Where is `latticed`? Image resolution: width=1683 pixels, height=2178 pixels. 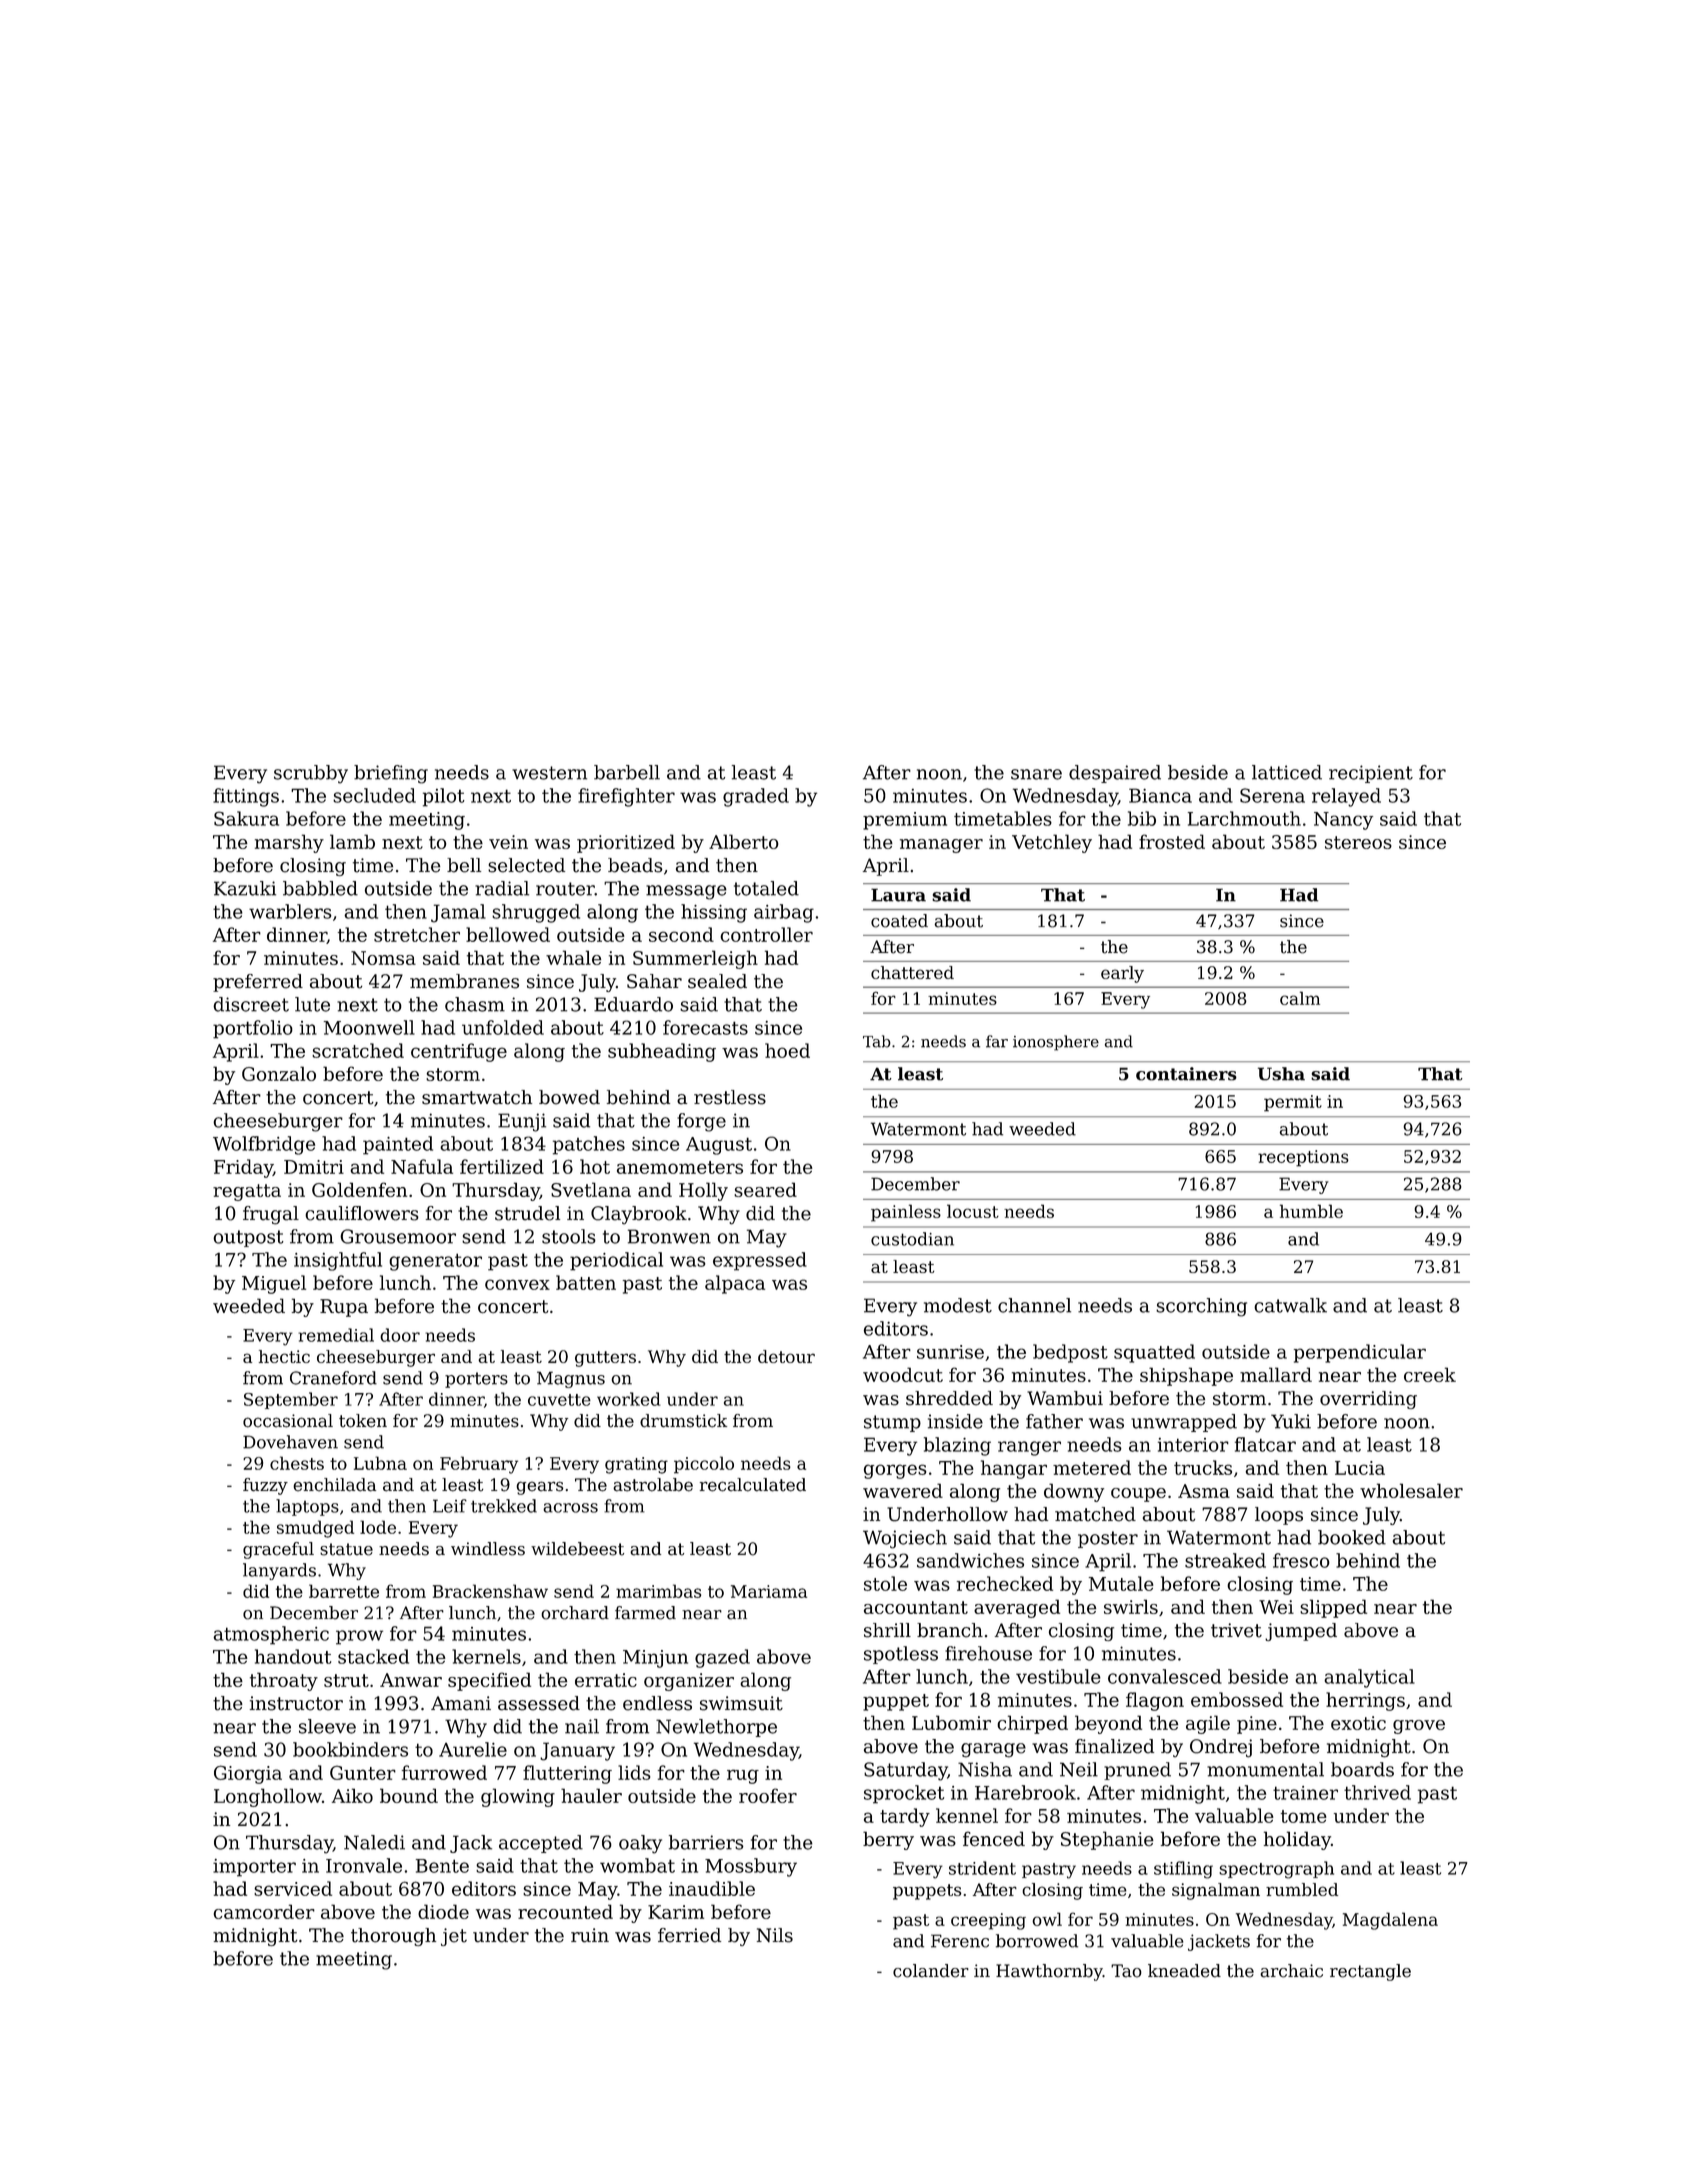
latticed is located at coordinates (1287, 772).
